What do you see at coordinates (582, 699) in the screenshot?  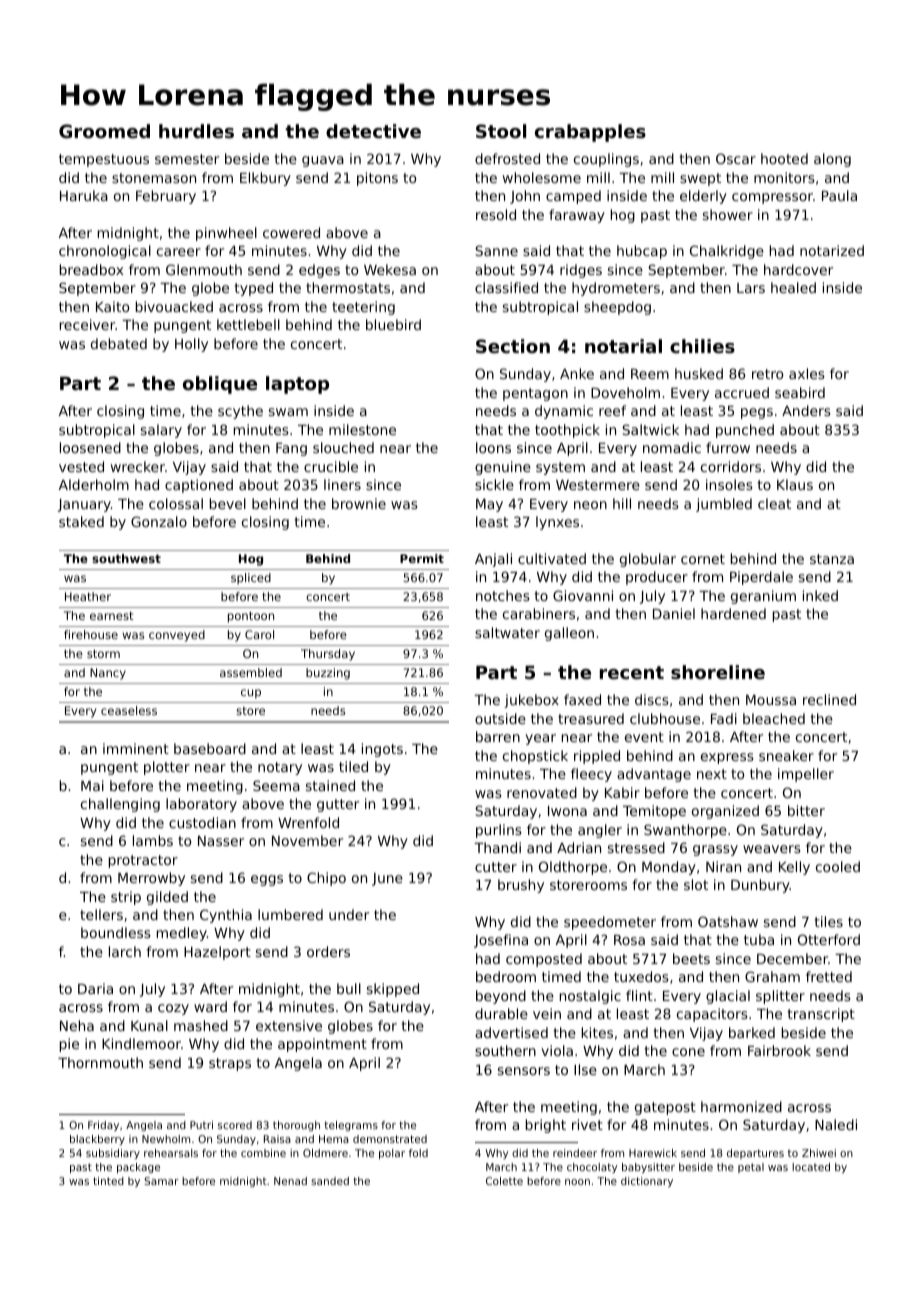 I see `faxed` at bounding box center [582, 699].
